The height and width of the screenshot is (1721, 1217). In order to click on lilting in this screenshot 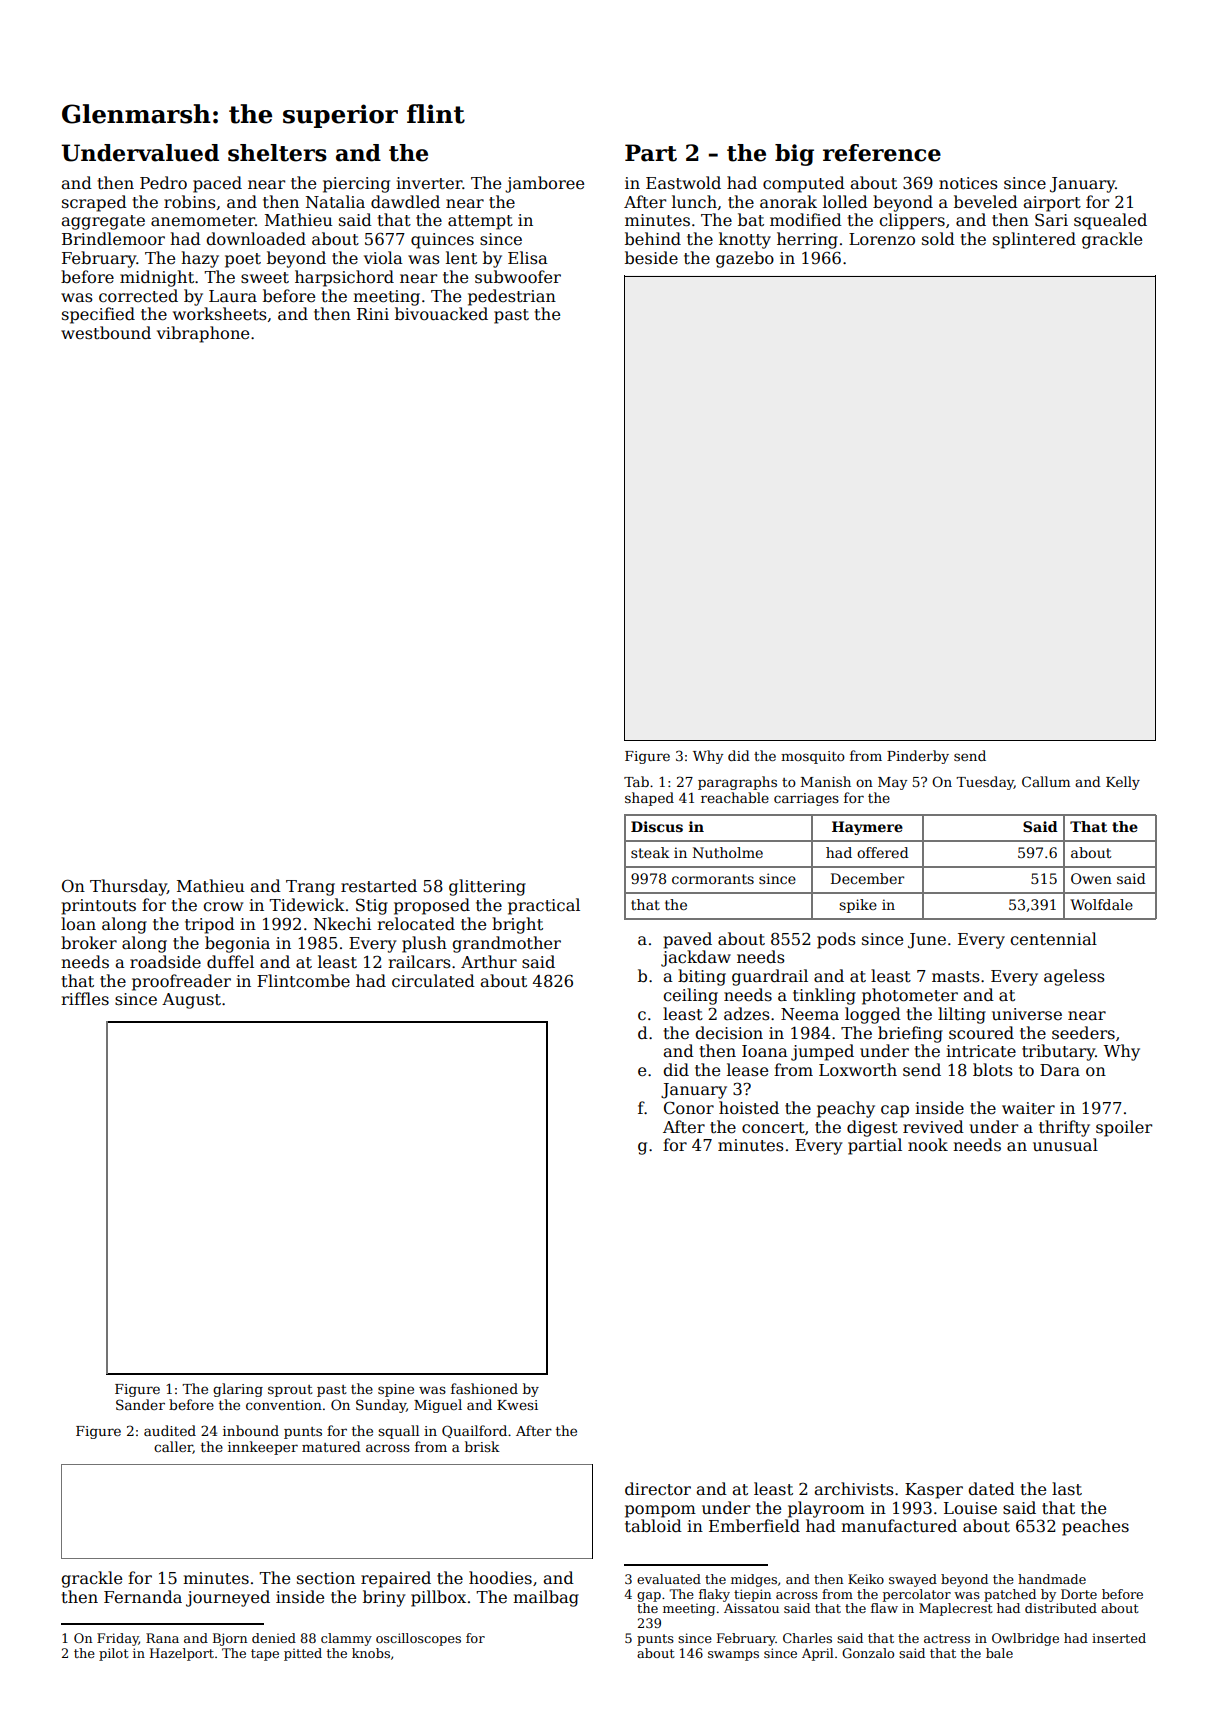, I will do `click(962, 1015)`.
